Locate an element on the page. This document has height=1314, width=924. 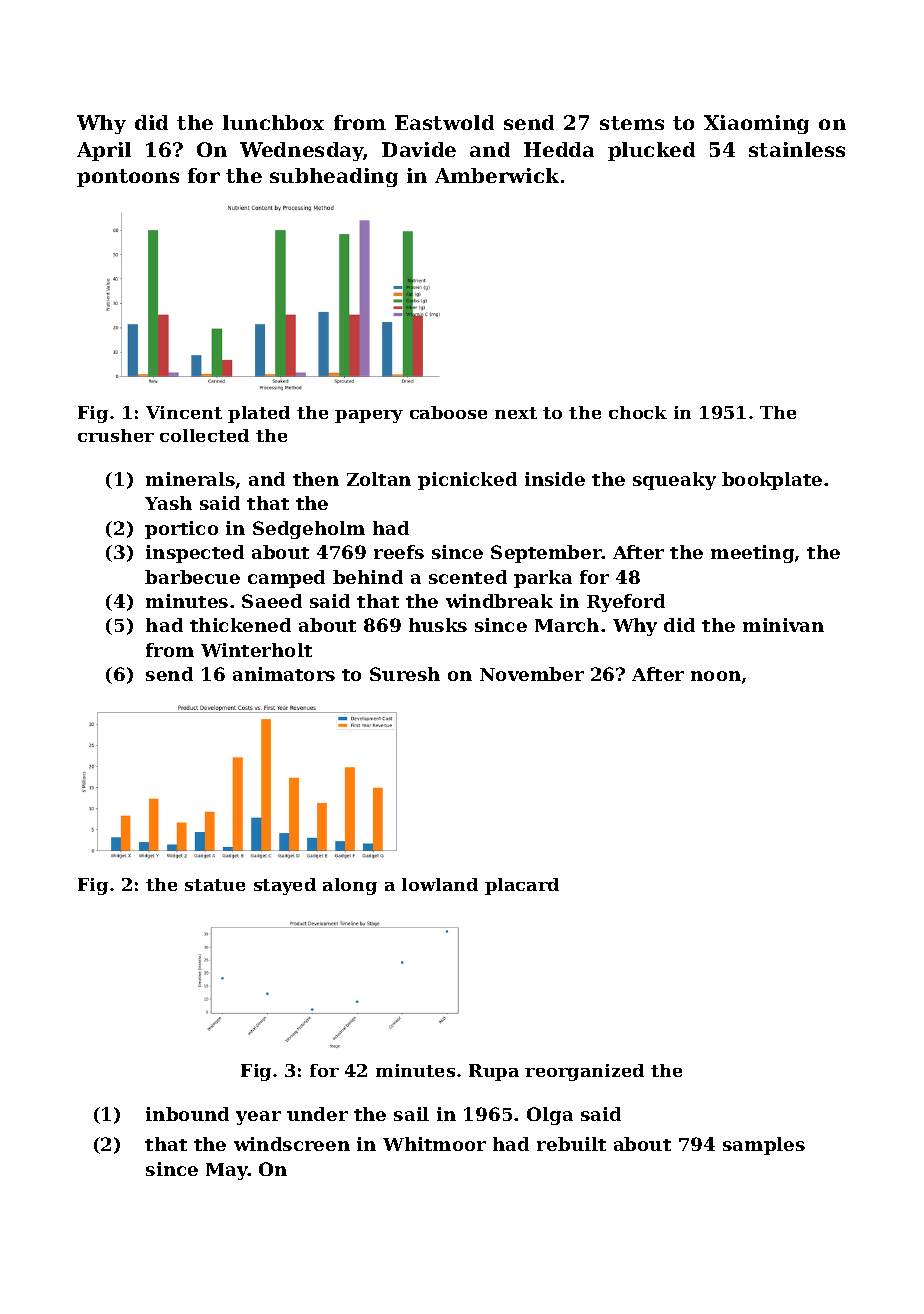
crusher is located at coordinates (116, 435).
